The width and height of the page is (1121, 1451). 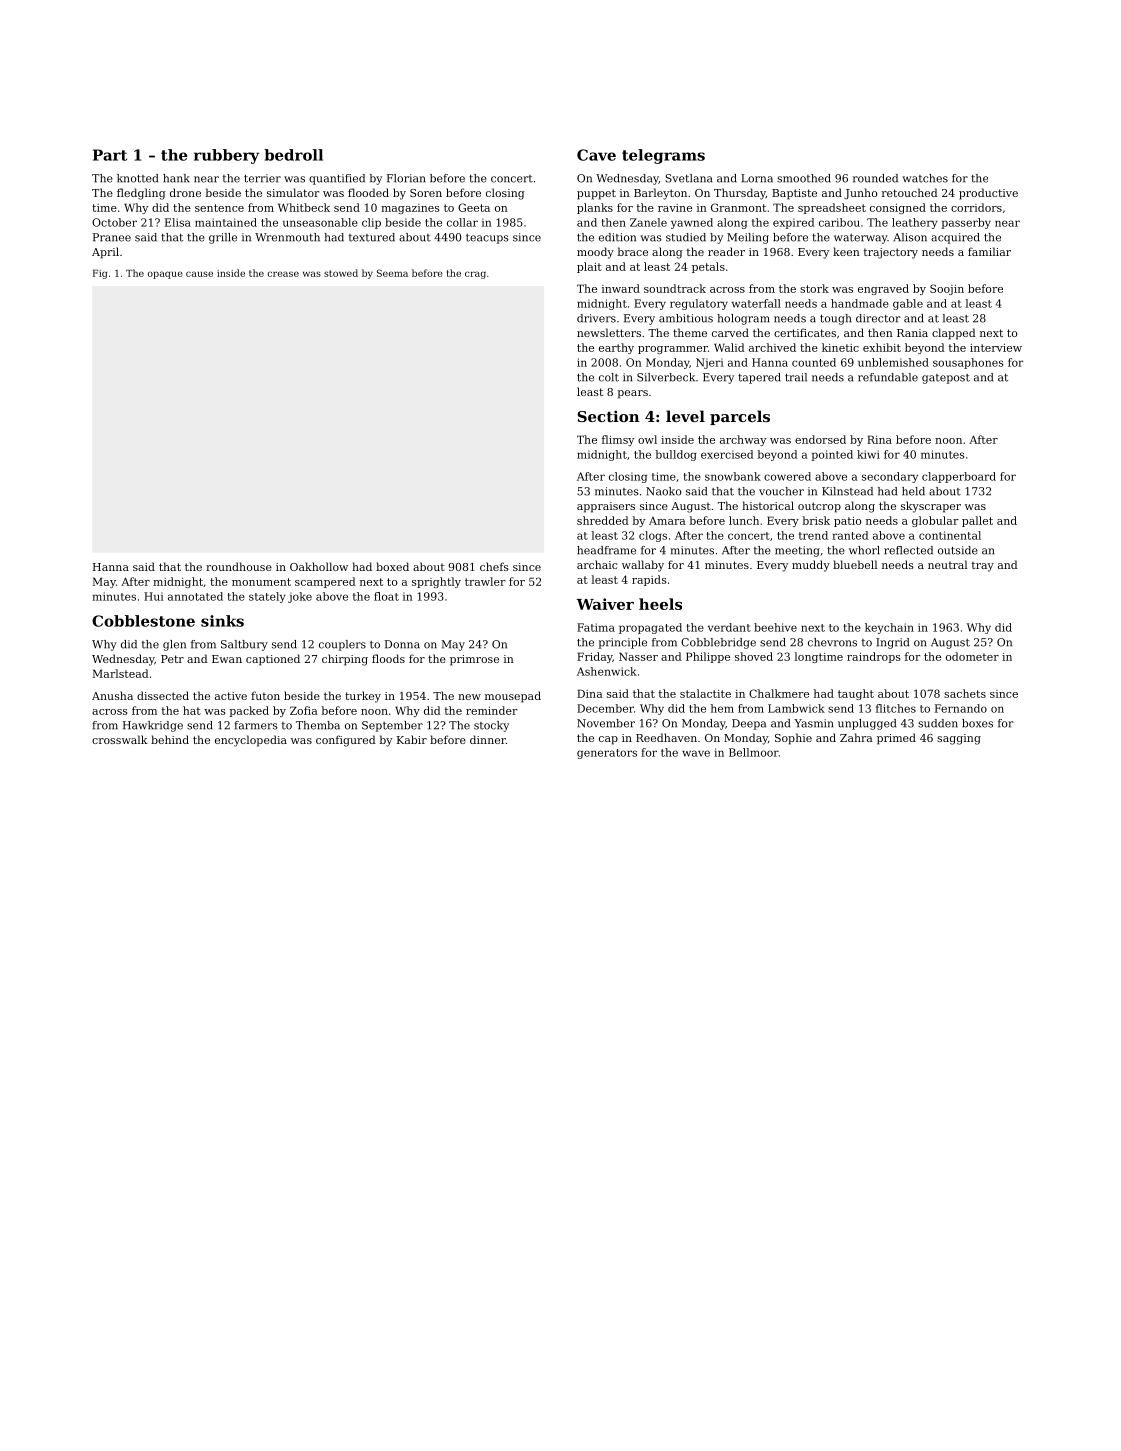 I want to click on crag, so click(x=475, y=275).
